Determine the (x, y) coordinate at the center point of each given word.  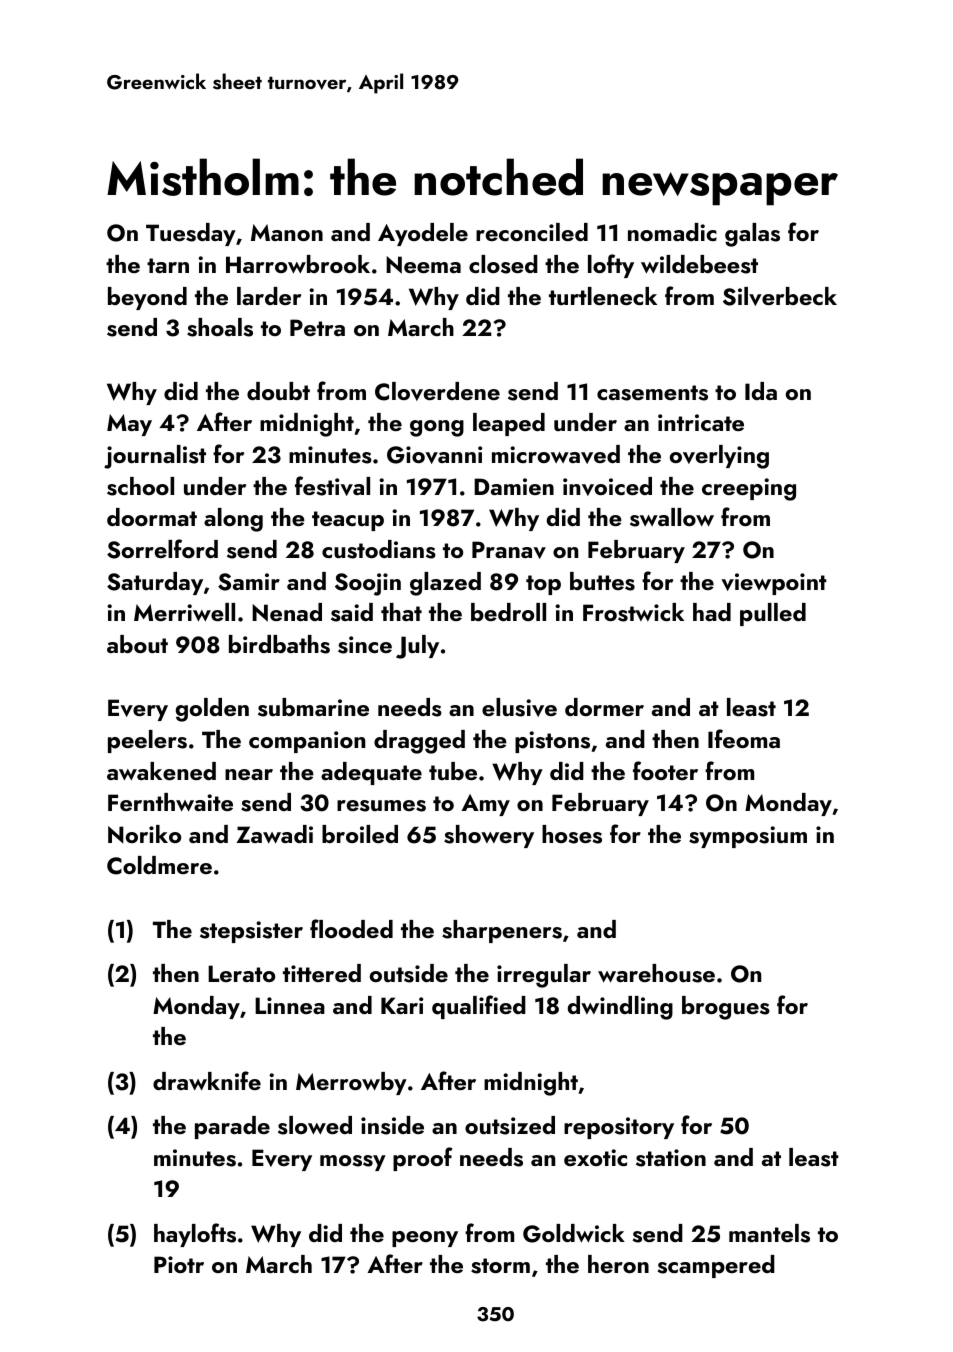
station (671, 1158)
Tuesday (191, 234)
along (233, 520)
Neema (423, 265)
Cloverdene (437, 391)
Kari (402, 1005)
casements (652, 393)
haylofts (195, 1235)
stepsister (251, 932)
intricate (701, 422)
